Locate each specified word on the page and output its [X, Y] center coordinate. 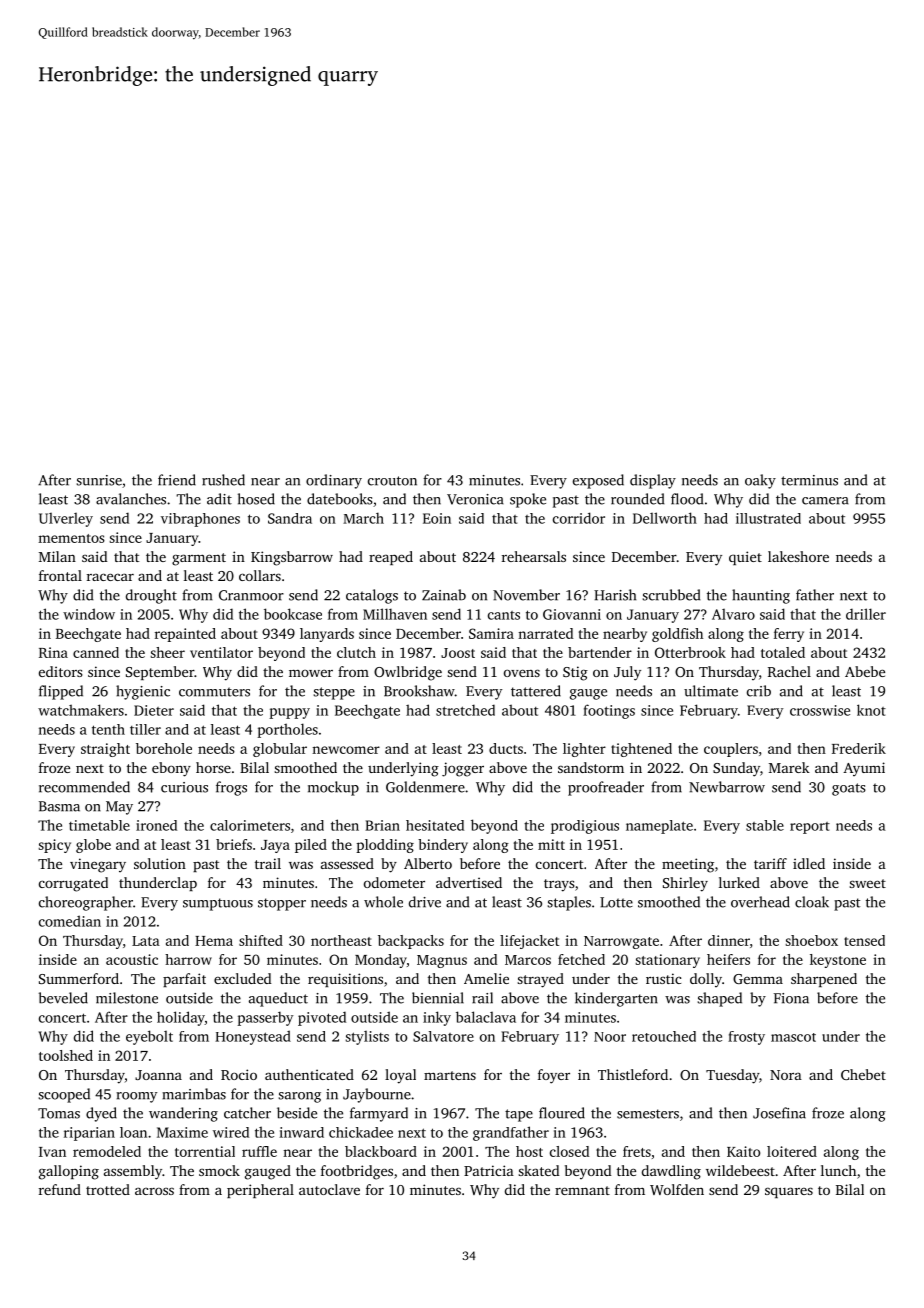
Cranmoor [251, 595]
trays [559, 885]
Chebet [863, 1074]
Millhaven [395, 614]
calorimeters [250, 825]
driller [866, 614]
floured [562, 1113]
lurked [739, 882]
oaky [760, 481]
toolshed [66, 1055]
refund [60, 1189]
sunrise [99, 480]
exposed [598, 481]
